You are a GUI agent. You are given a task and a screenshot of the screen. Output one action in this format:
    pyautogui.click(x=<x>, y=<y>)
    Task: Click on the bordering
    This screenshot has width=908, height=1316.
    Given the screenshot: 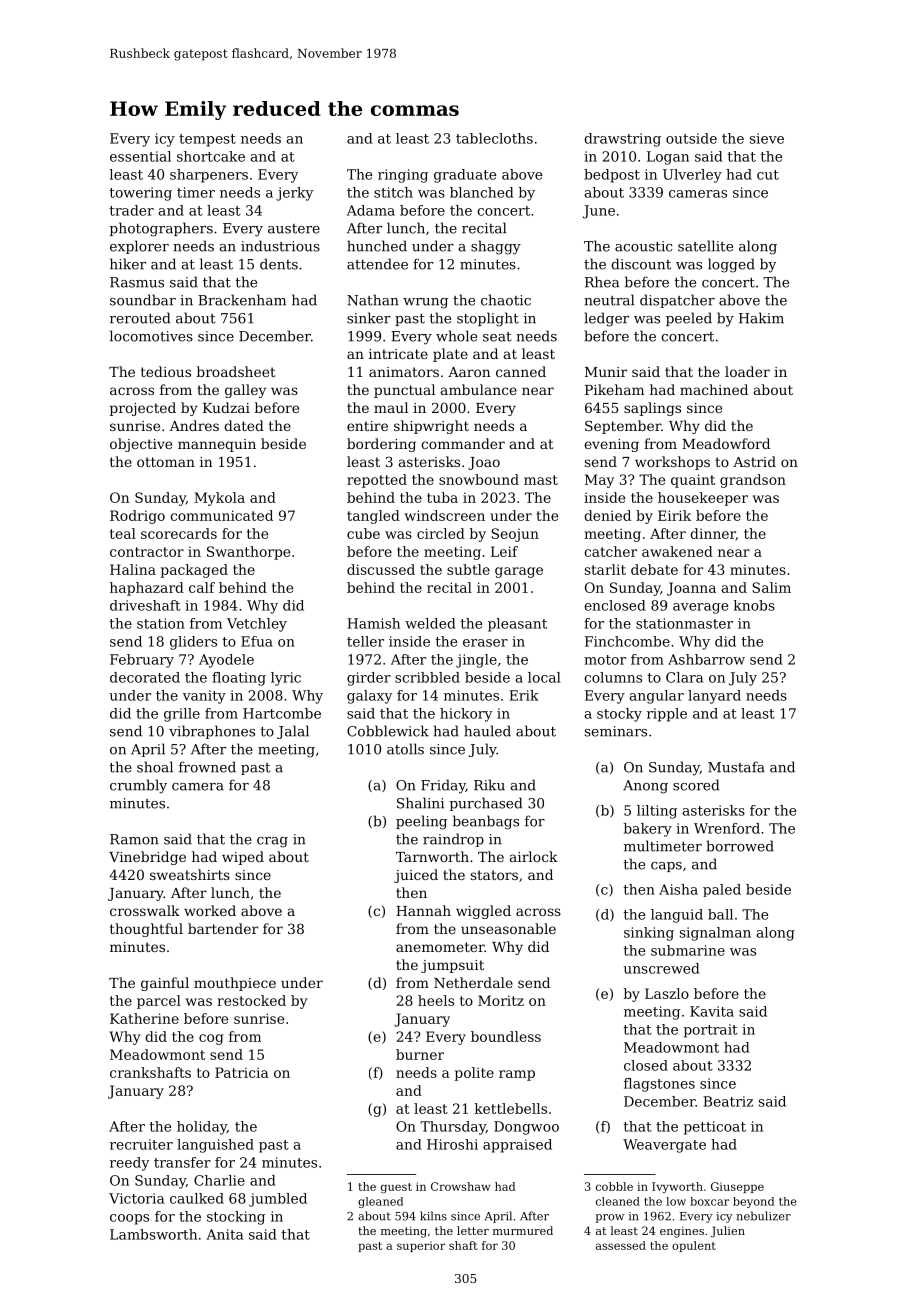 What is the action you would take?
    pyautogui.click(x=381, y=445)
